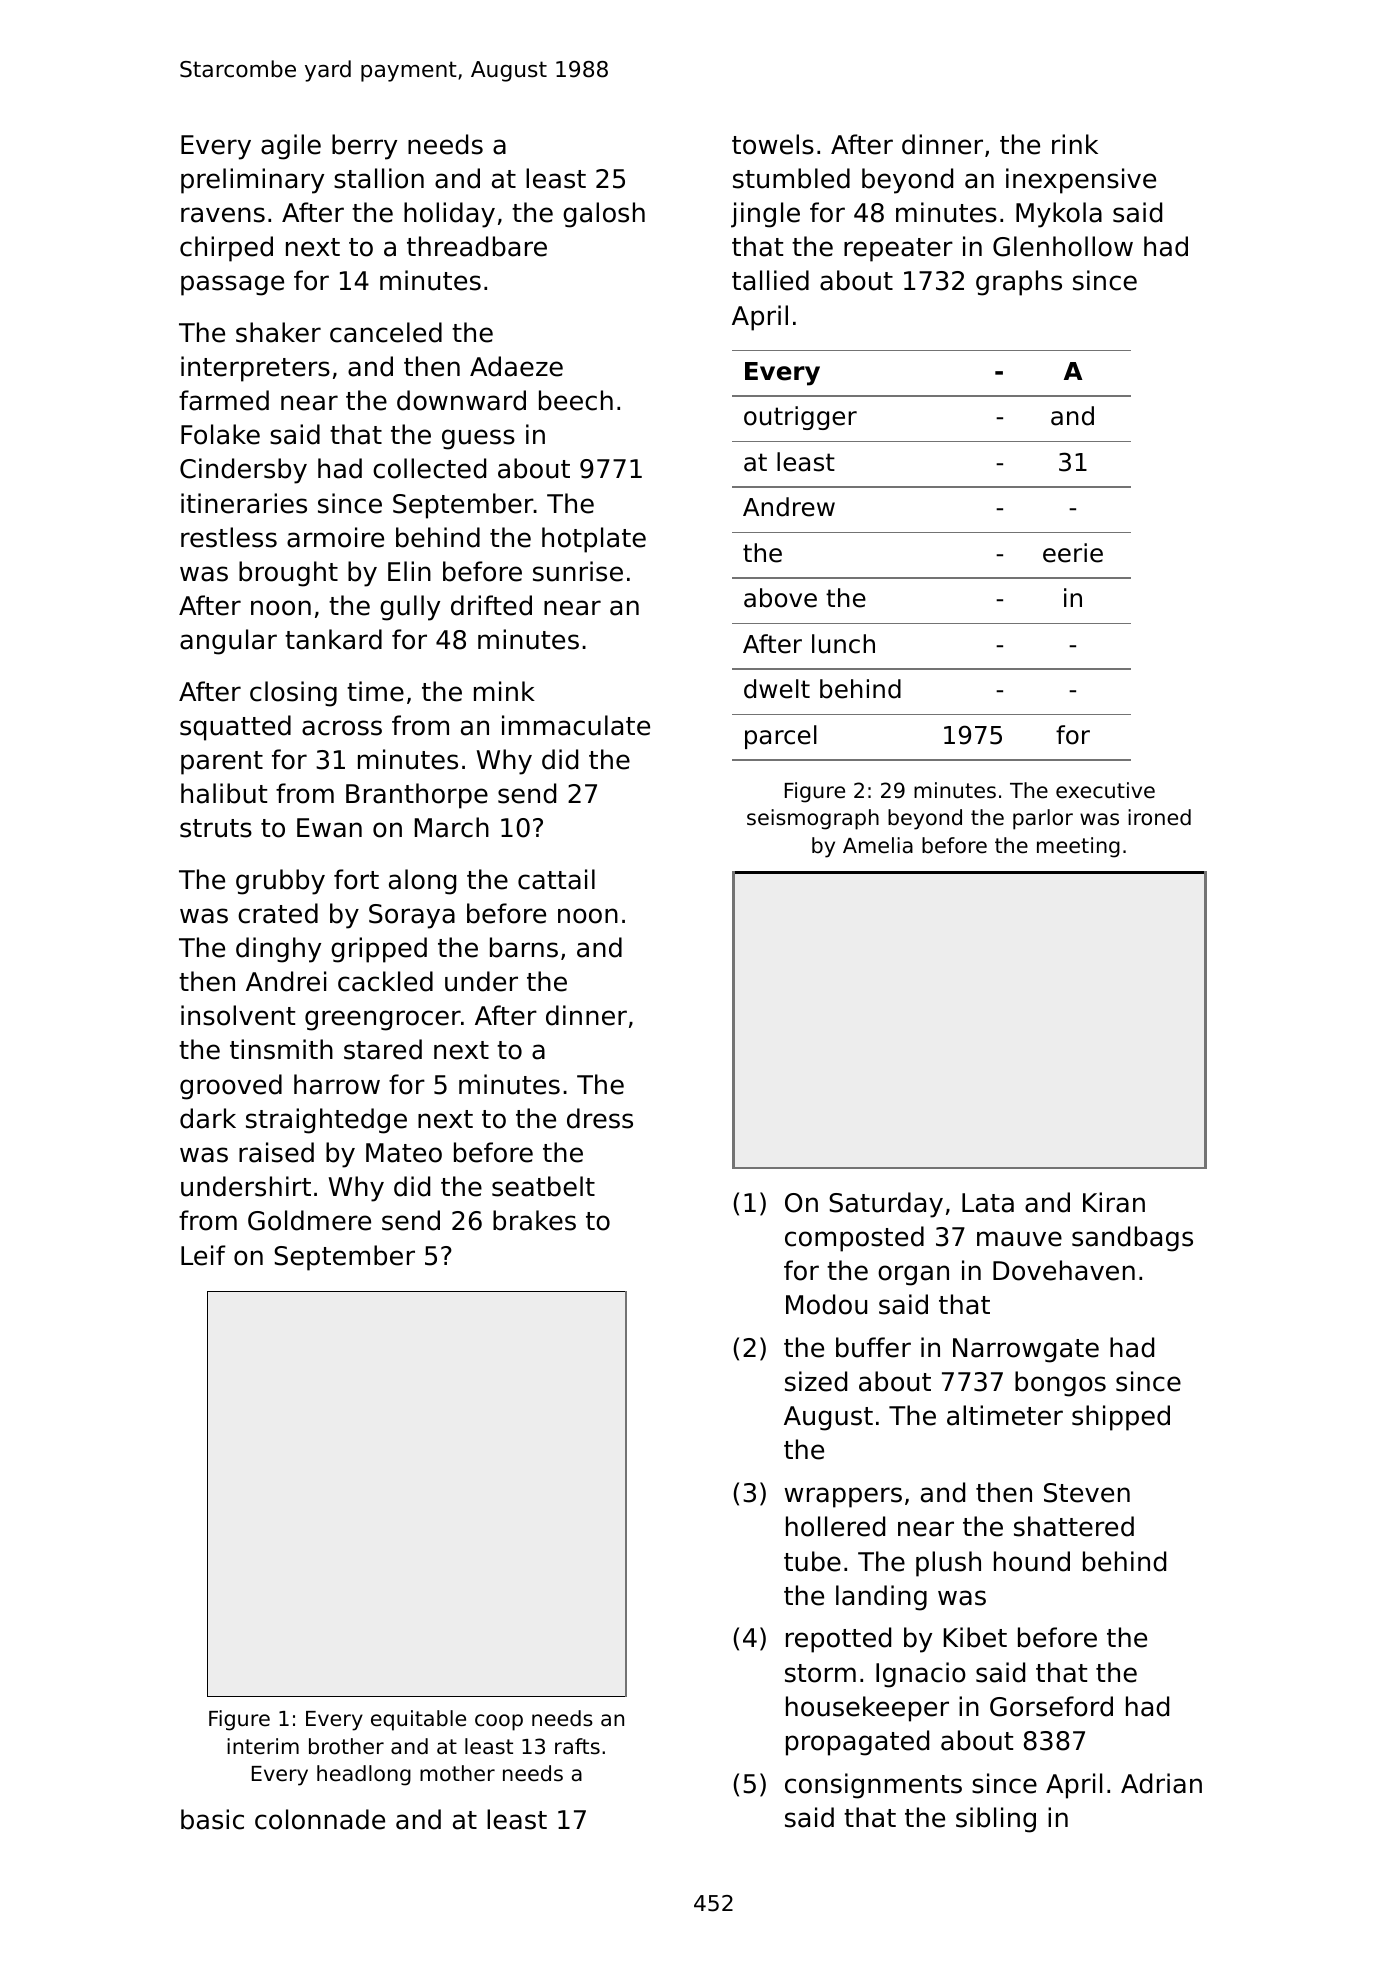 Image resolution: width=1386 pixels, height=1969 pixels. What do you see at coordinates (843, 644) in the screenshot?
I see `lunch` at bounding box center [843, 644].
